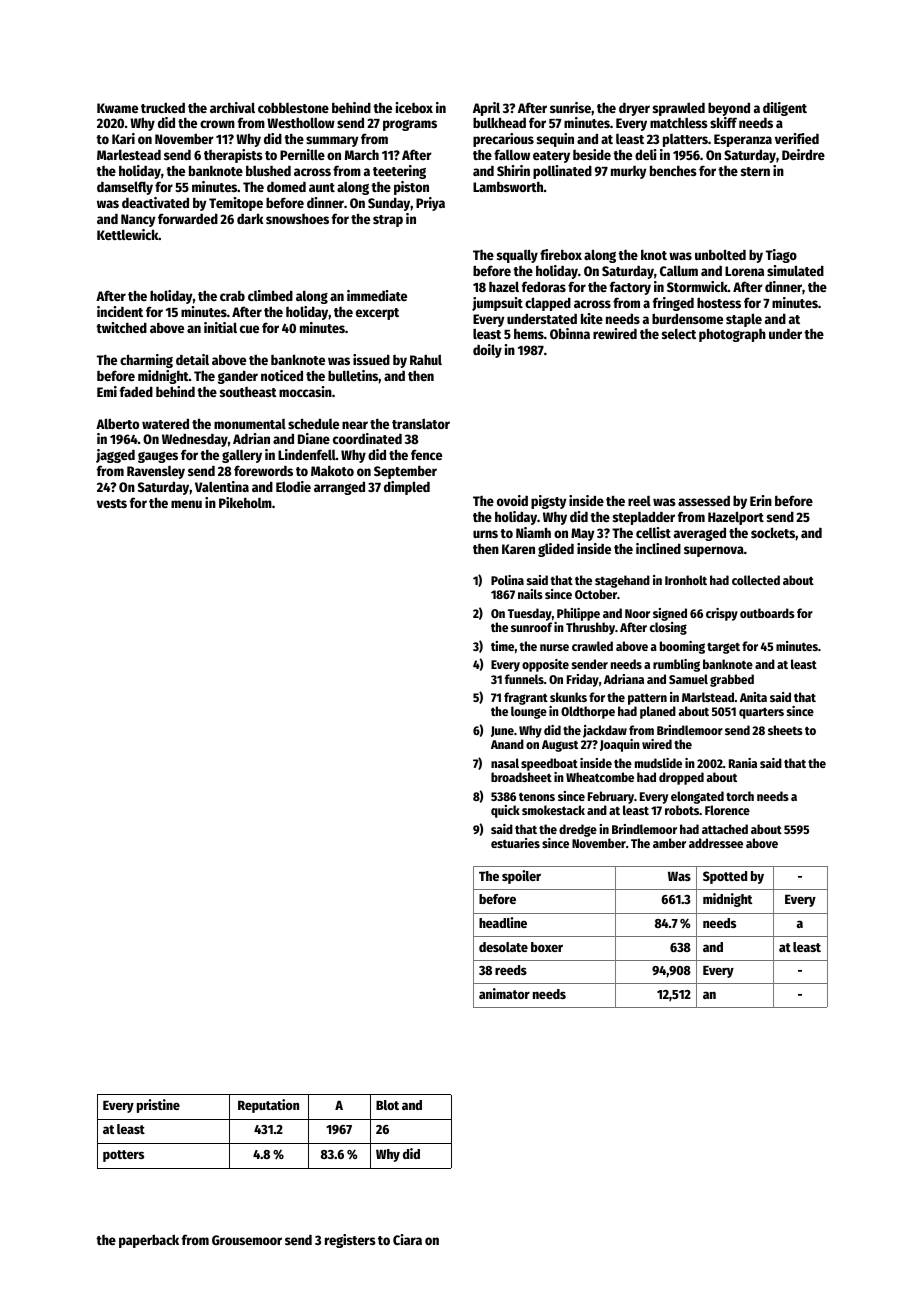 The image size is (924, 1308). I want to click on Kwame, so click(117, 108).
